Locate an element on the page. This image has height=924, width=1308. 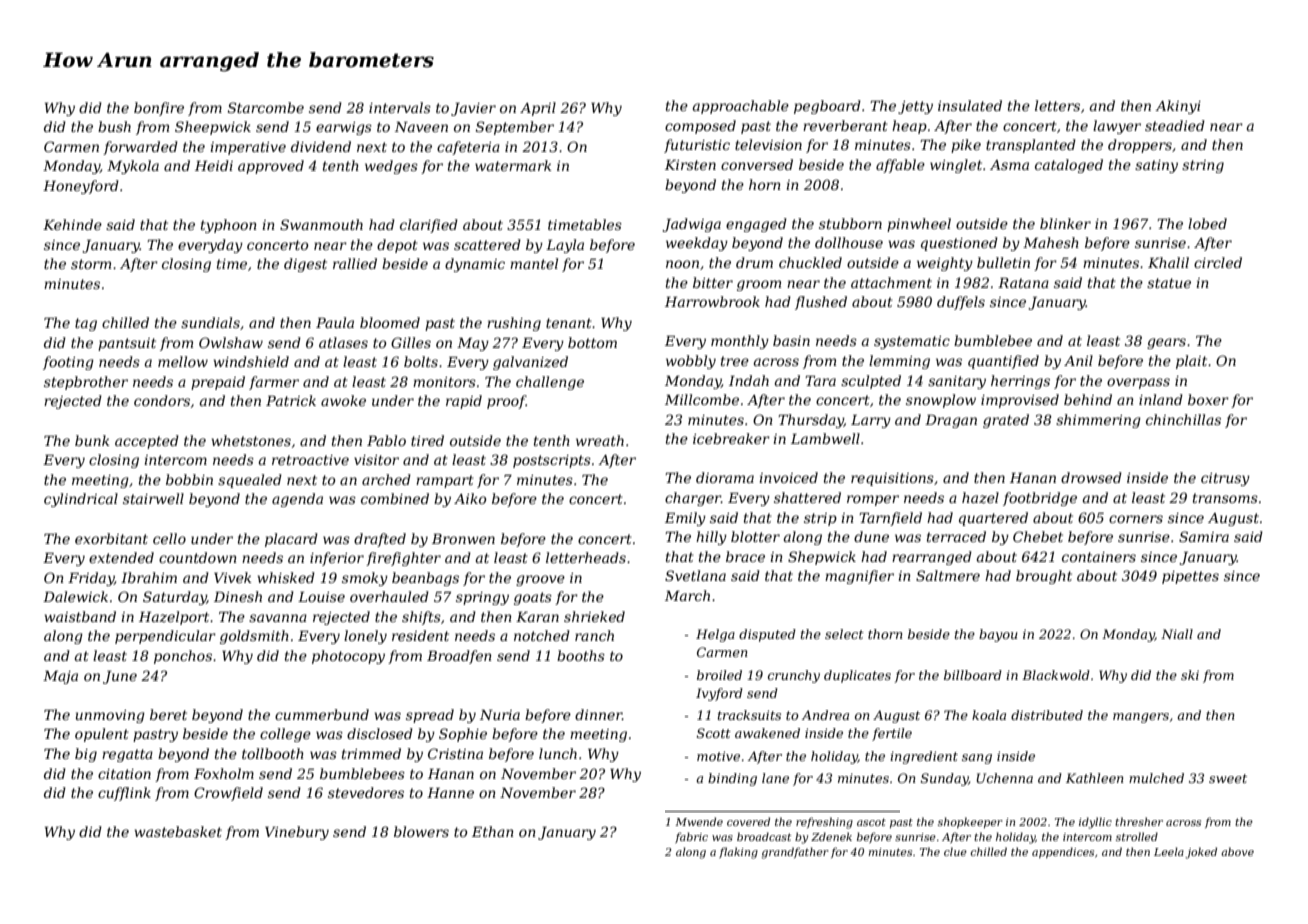
condors is located at coordinates (162, 400).
